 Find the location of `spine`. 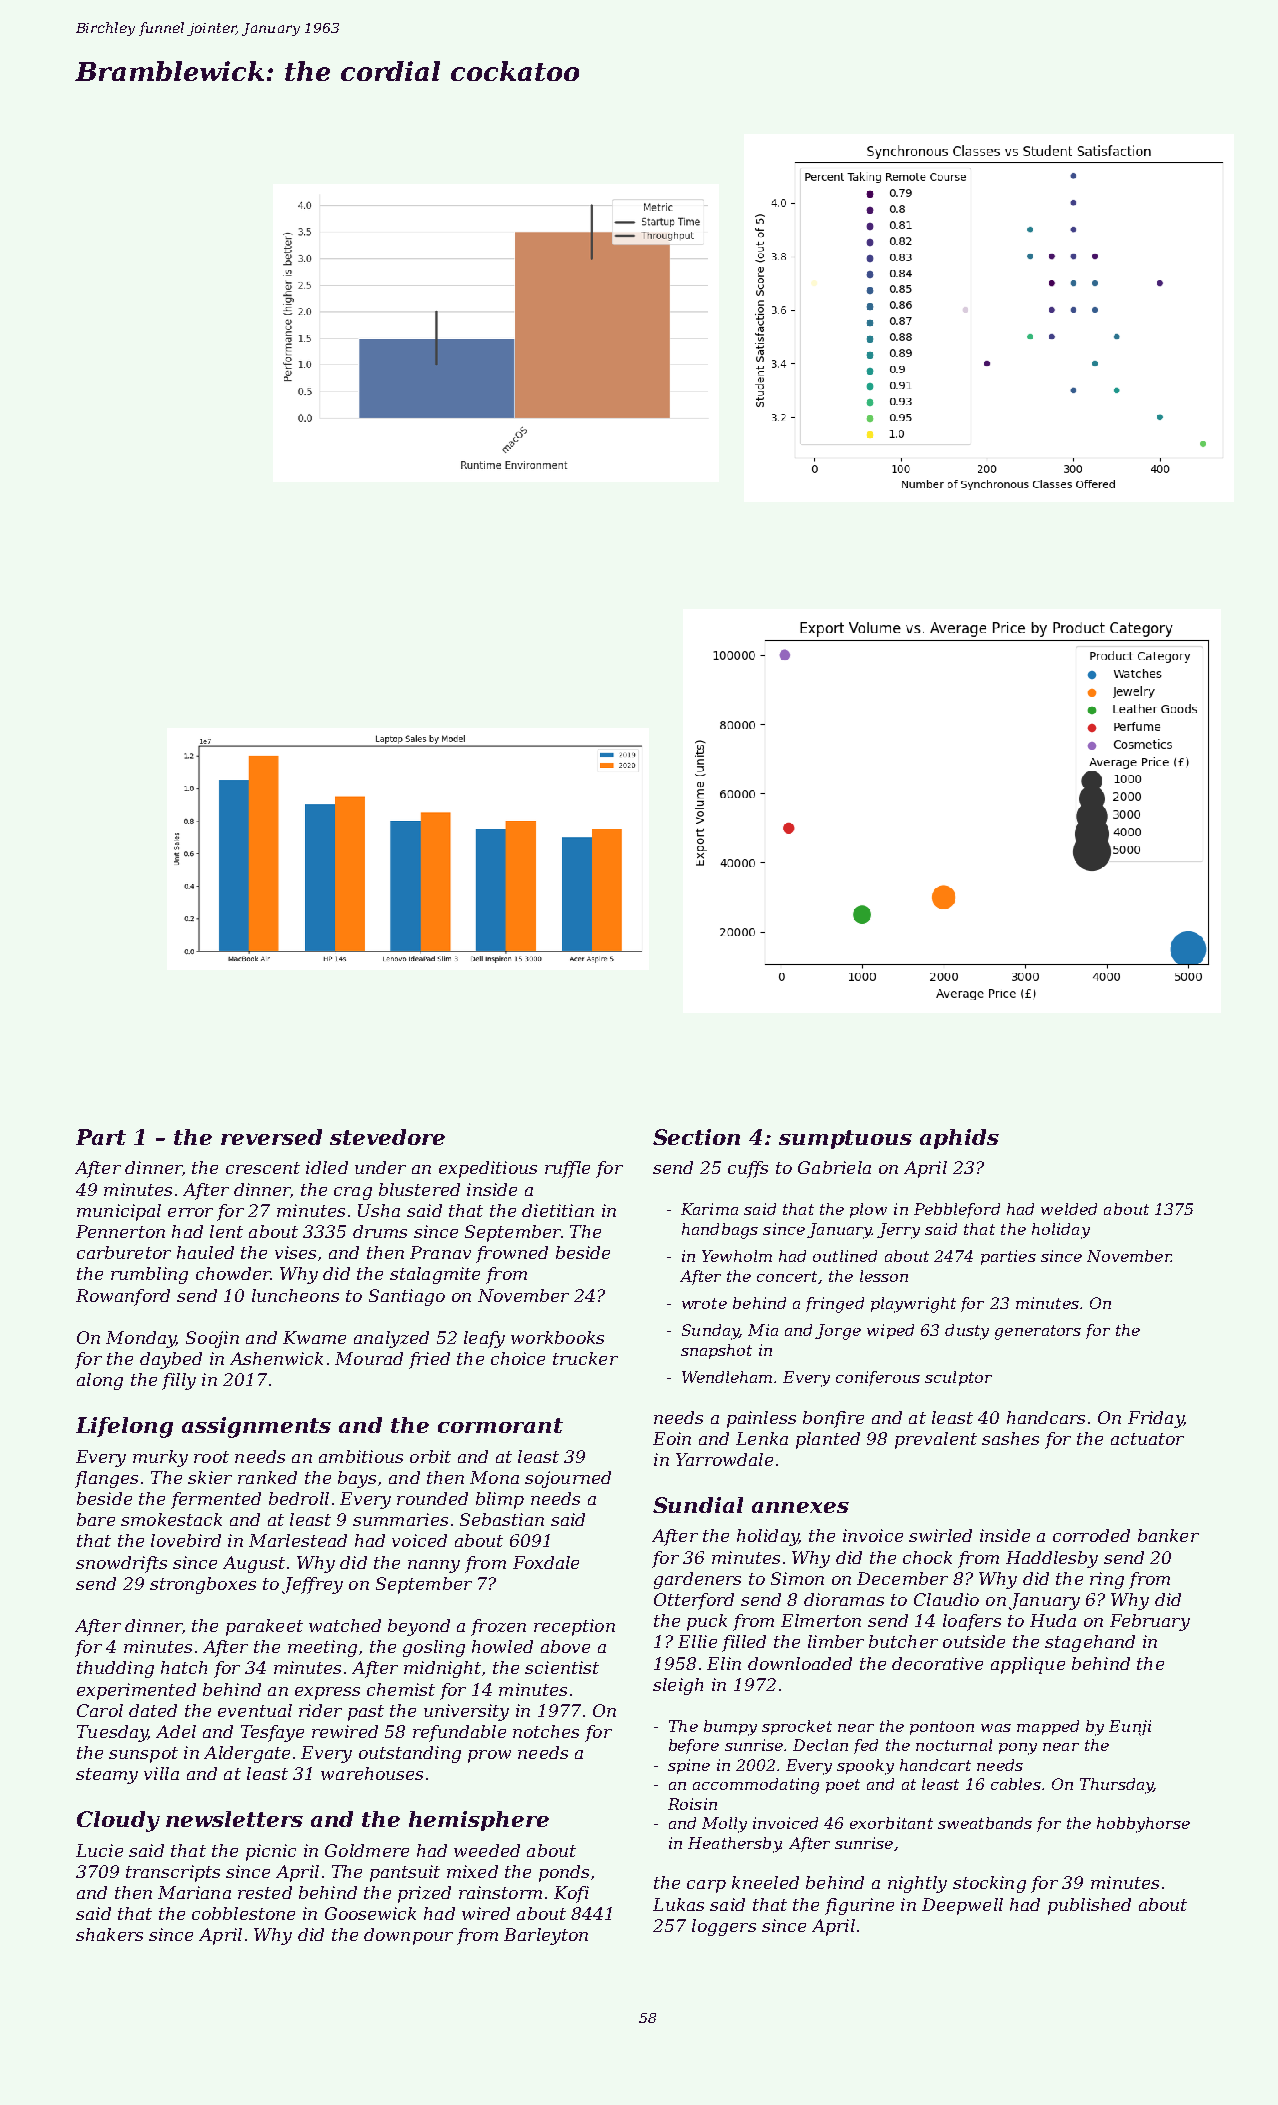

spine is located at coordinates (689, 1766).
